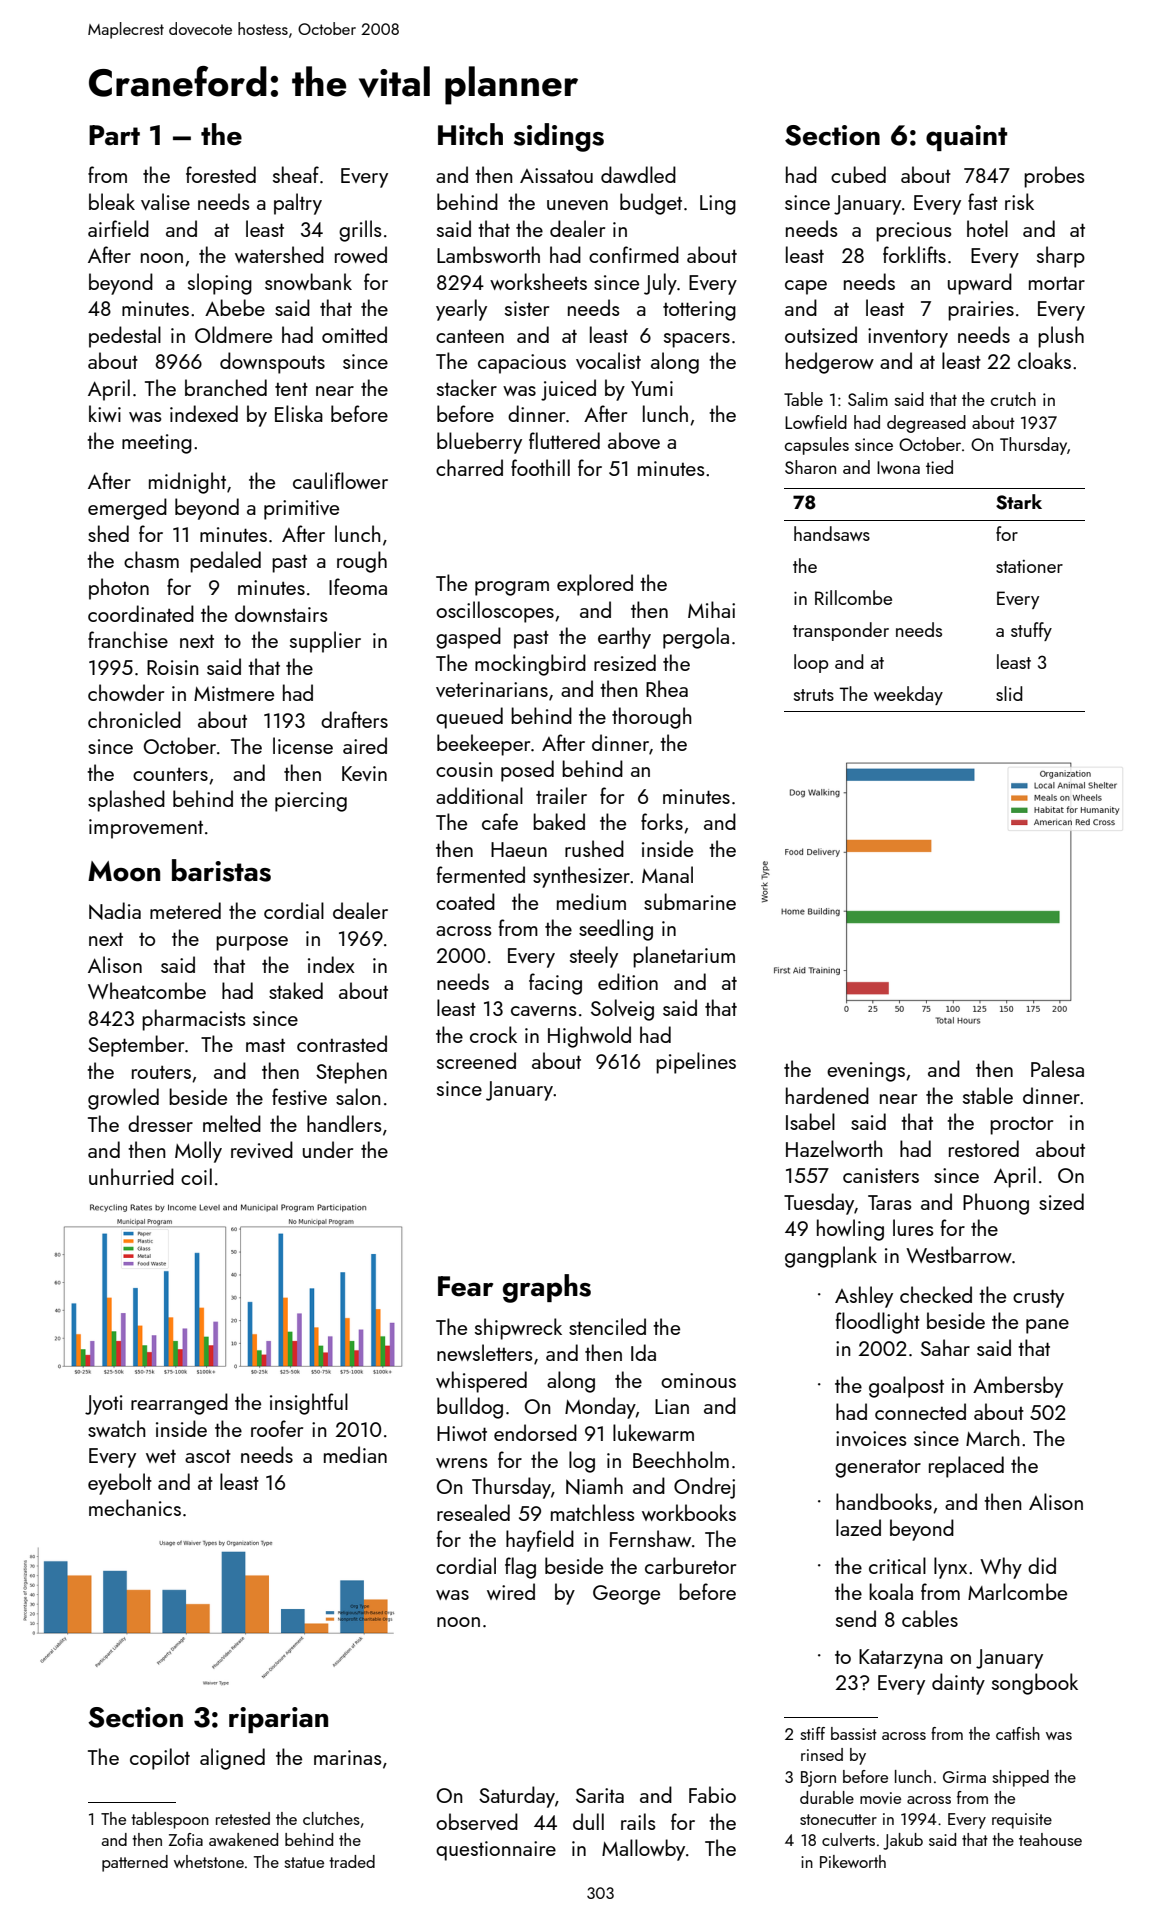 The width and height of the screenshot is (1173, 1931). Describe the element at coordinates (908, 695) in the screenshot. I see `weekday` at that location.
